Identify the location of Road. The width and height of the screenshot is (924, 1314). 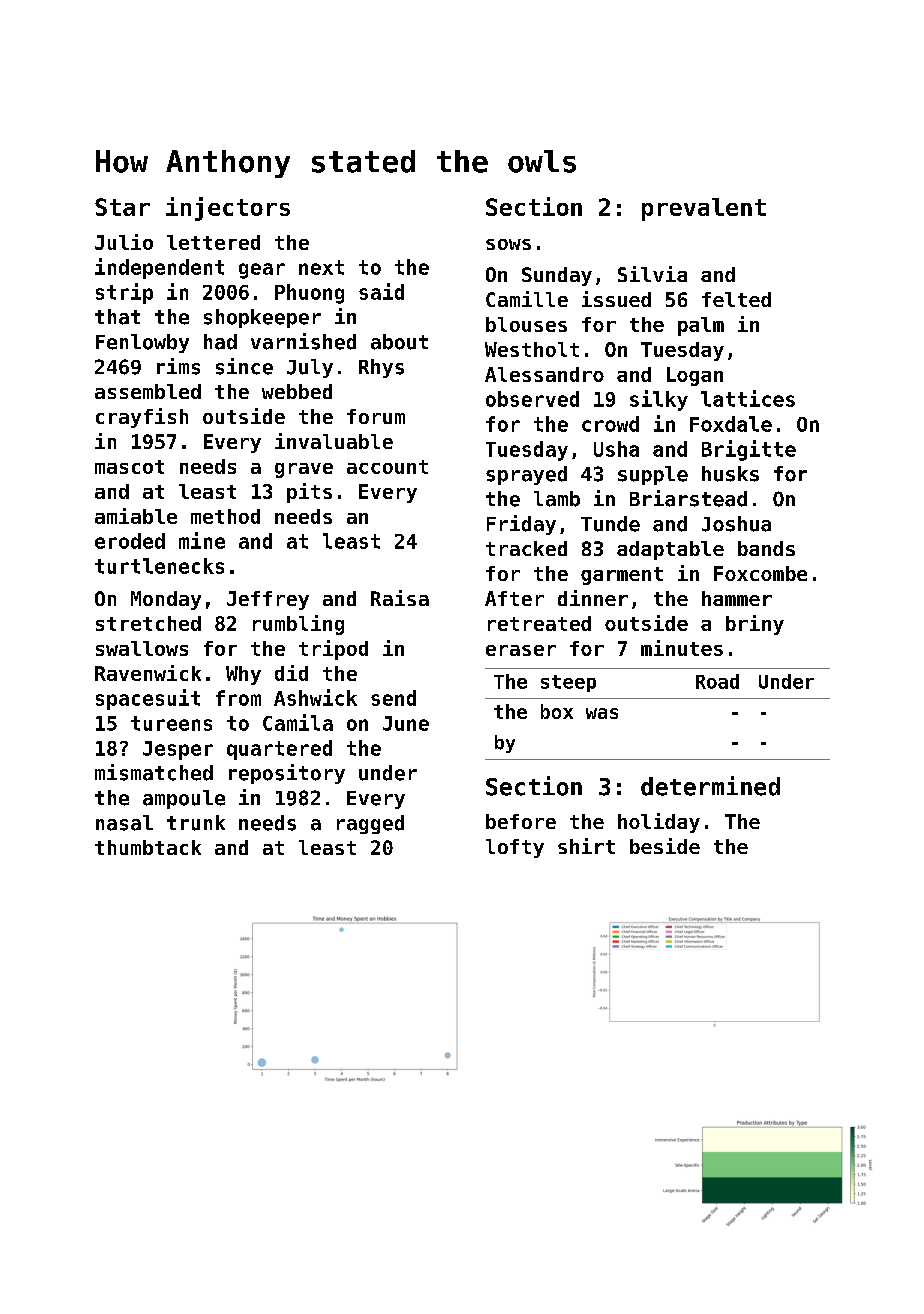
(717, 681).
